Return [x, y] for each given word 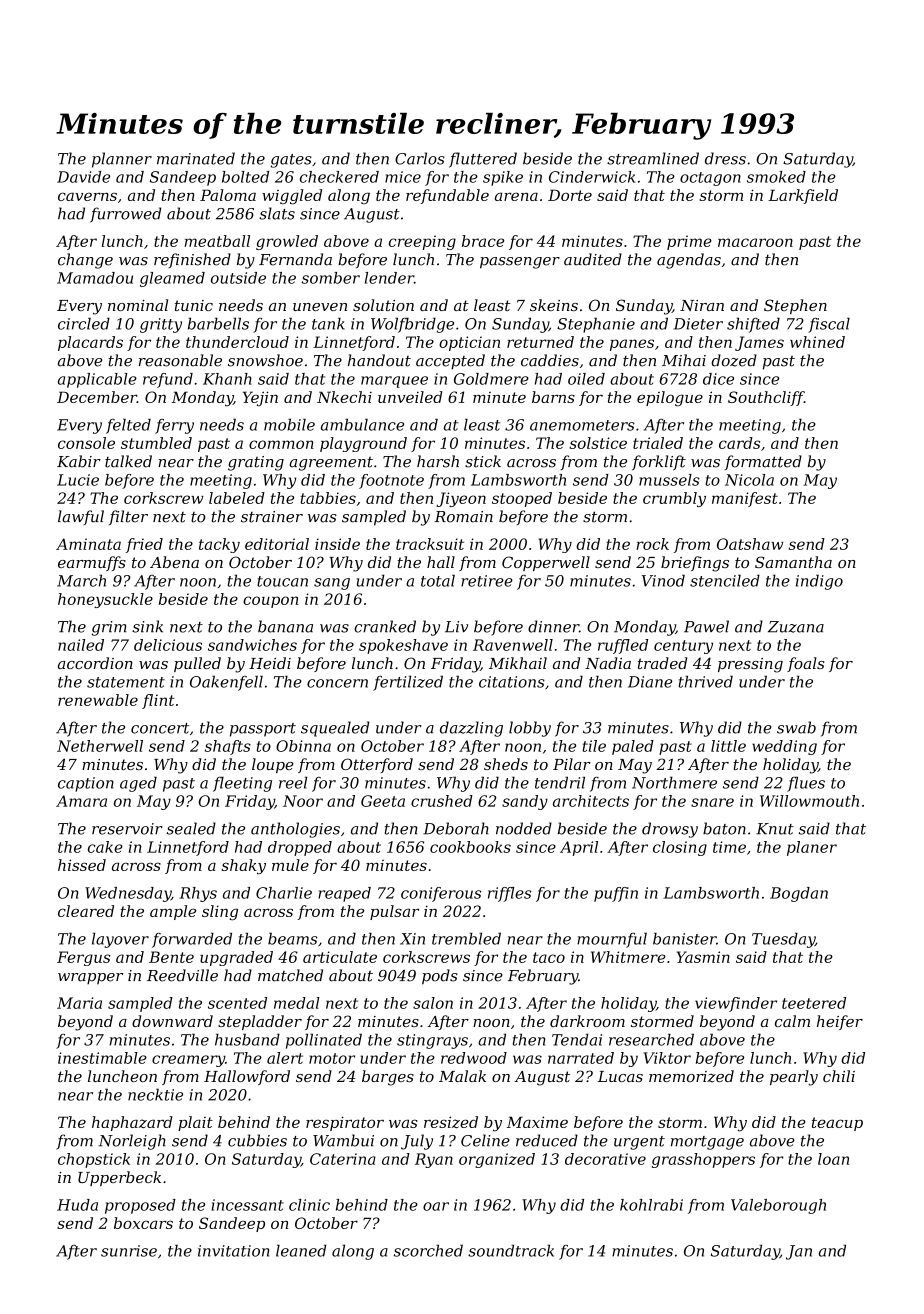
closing [680, 848]
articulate [340, 957]
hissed [82, 865]
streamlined [653, 158]
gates [291, 161]
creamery [188, 1061]
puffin [616, 894]
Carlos [420, 158]
